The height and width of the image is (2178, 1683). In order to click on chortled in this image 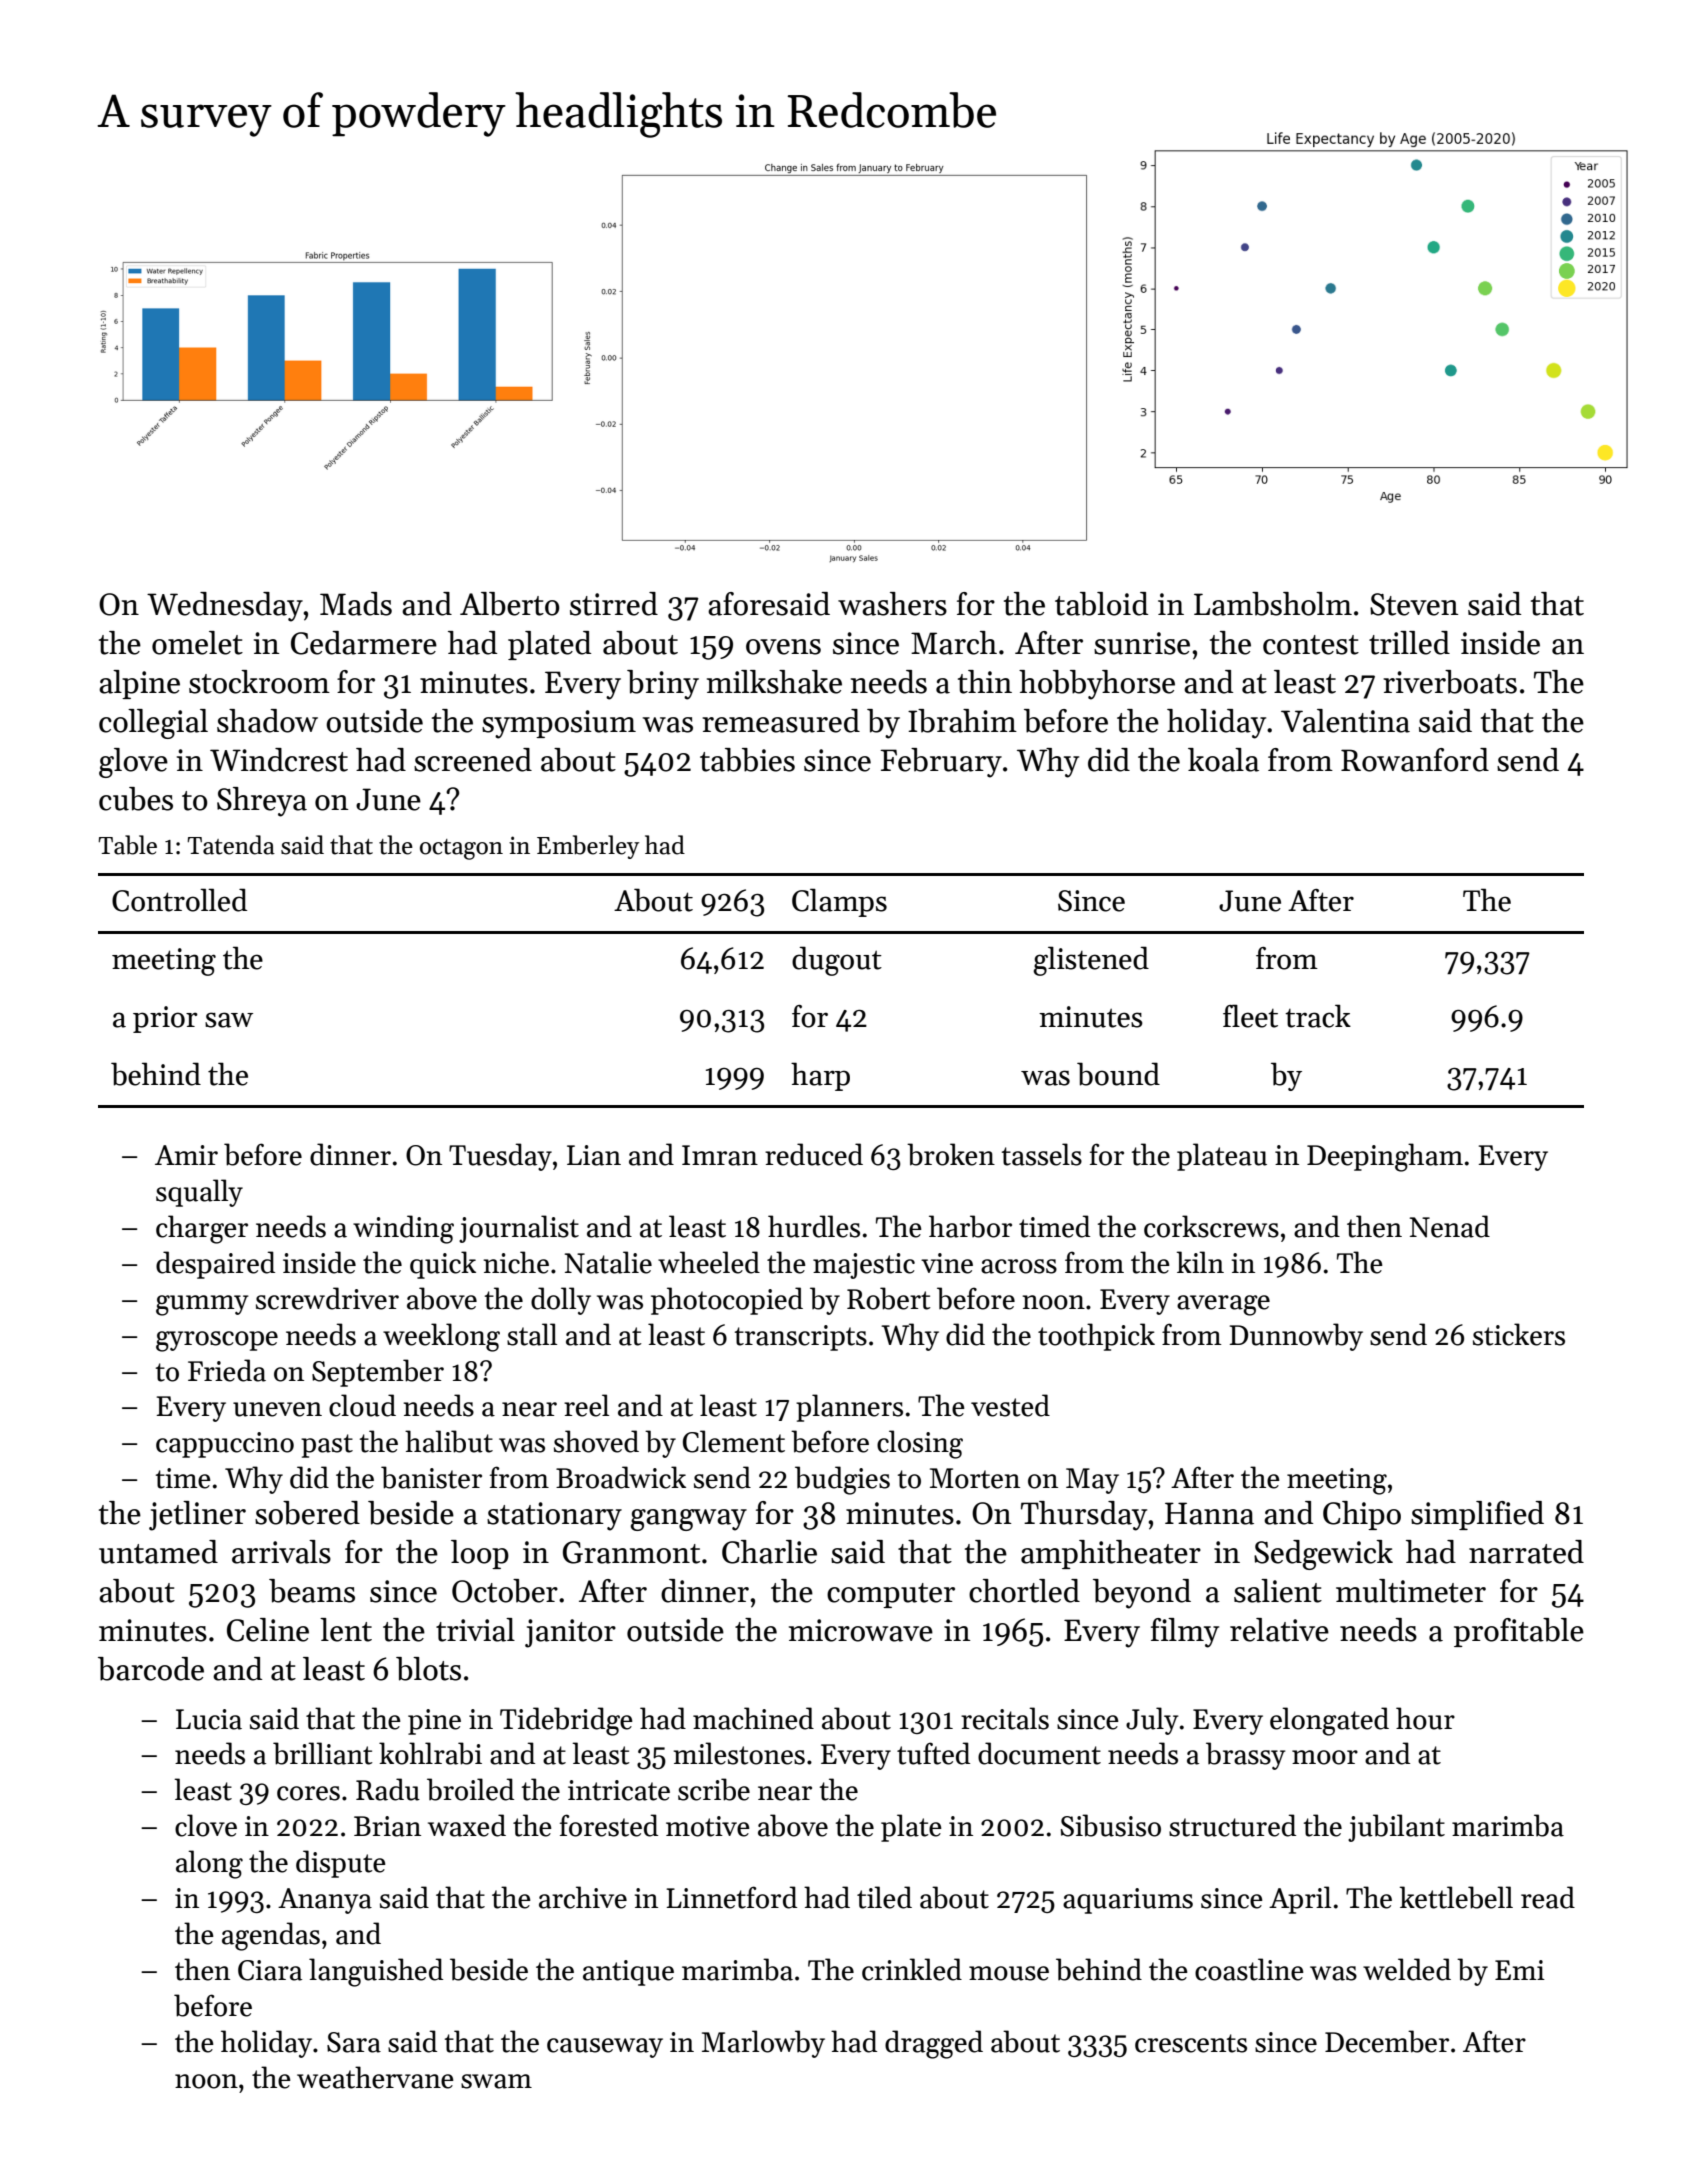, I will do `click(1024, 1591)`.
